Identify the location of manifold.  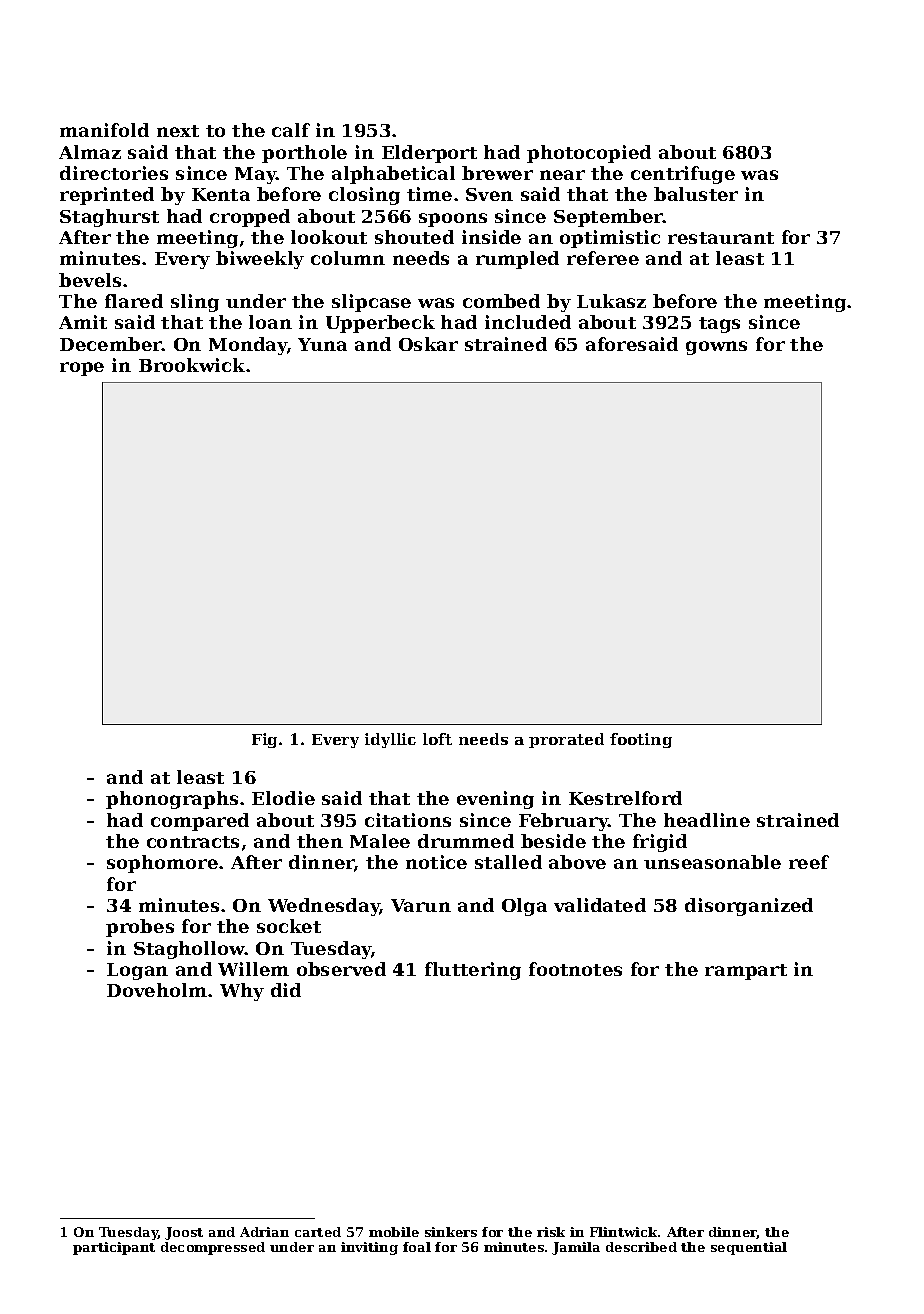
(104, 130).
